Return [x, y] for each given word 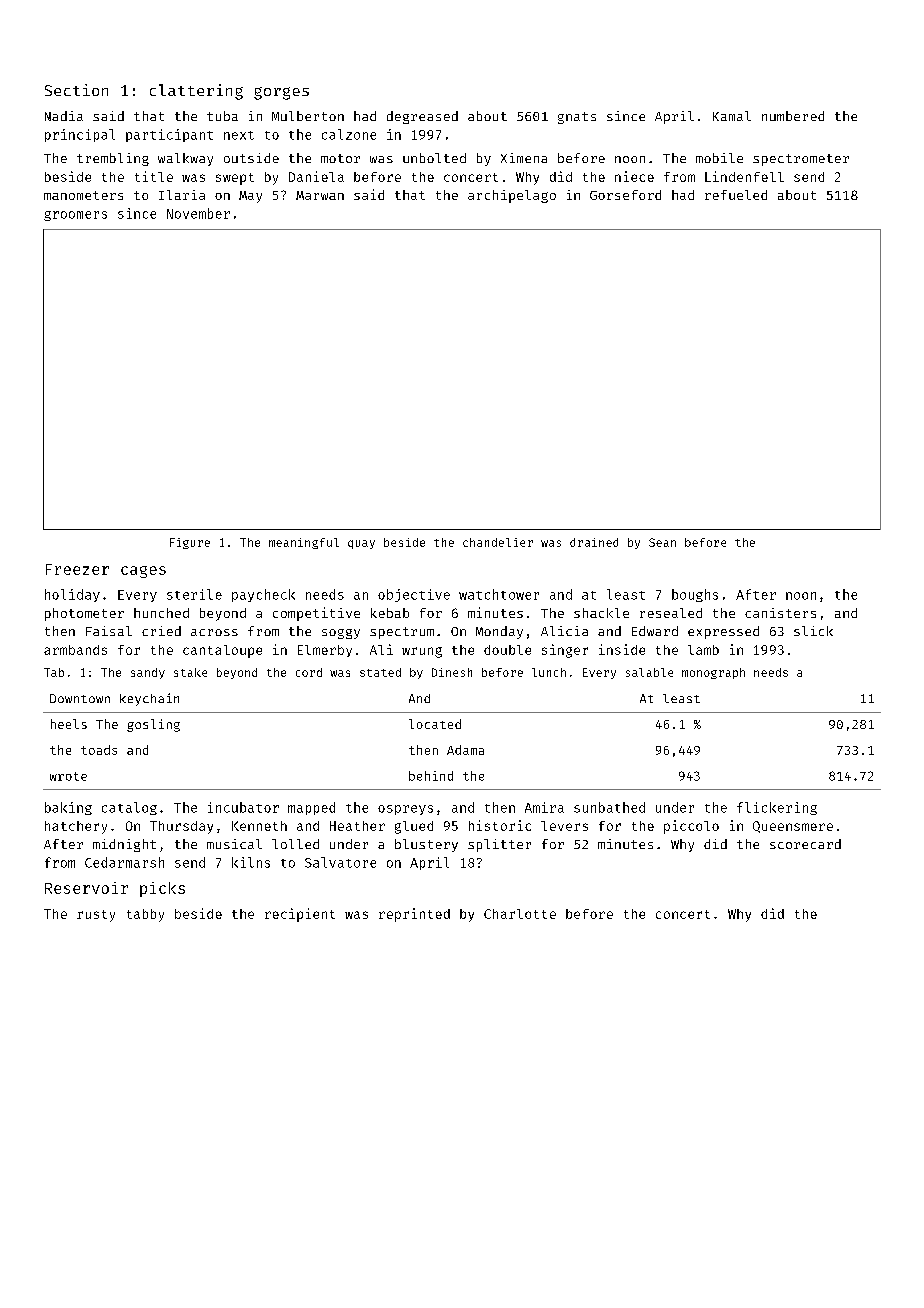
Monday [499, 632]
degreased [422, 117]
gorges [281, 93]
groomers [75, 216]
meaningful [304, 543]
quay [361, 544]
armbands [75, 650]
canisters [780, 613]
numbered [793, 116]
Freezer [77, 569]
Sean [662, 542]
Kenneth [259, 826]
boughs [695, 595]
